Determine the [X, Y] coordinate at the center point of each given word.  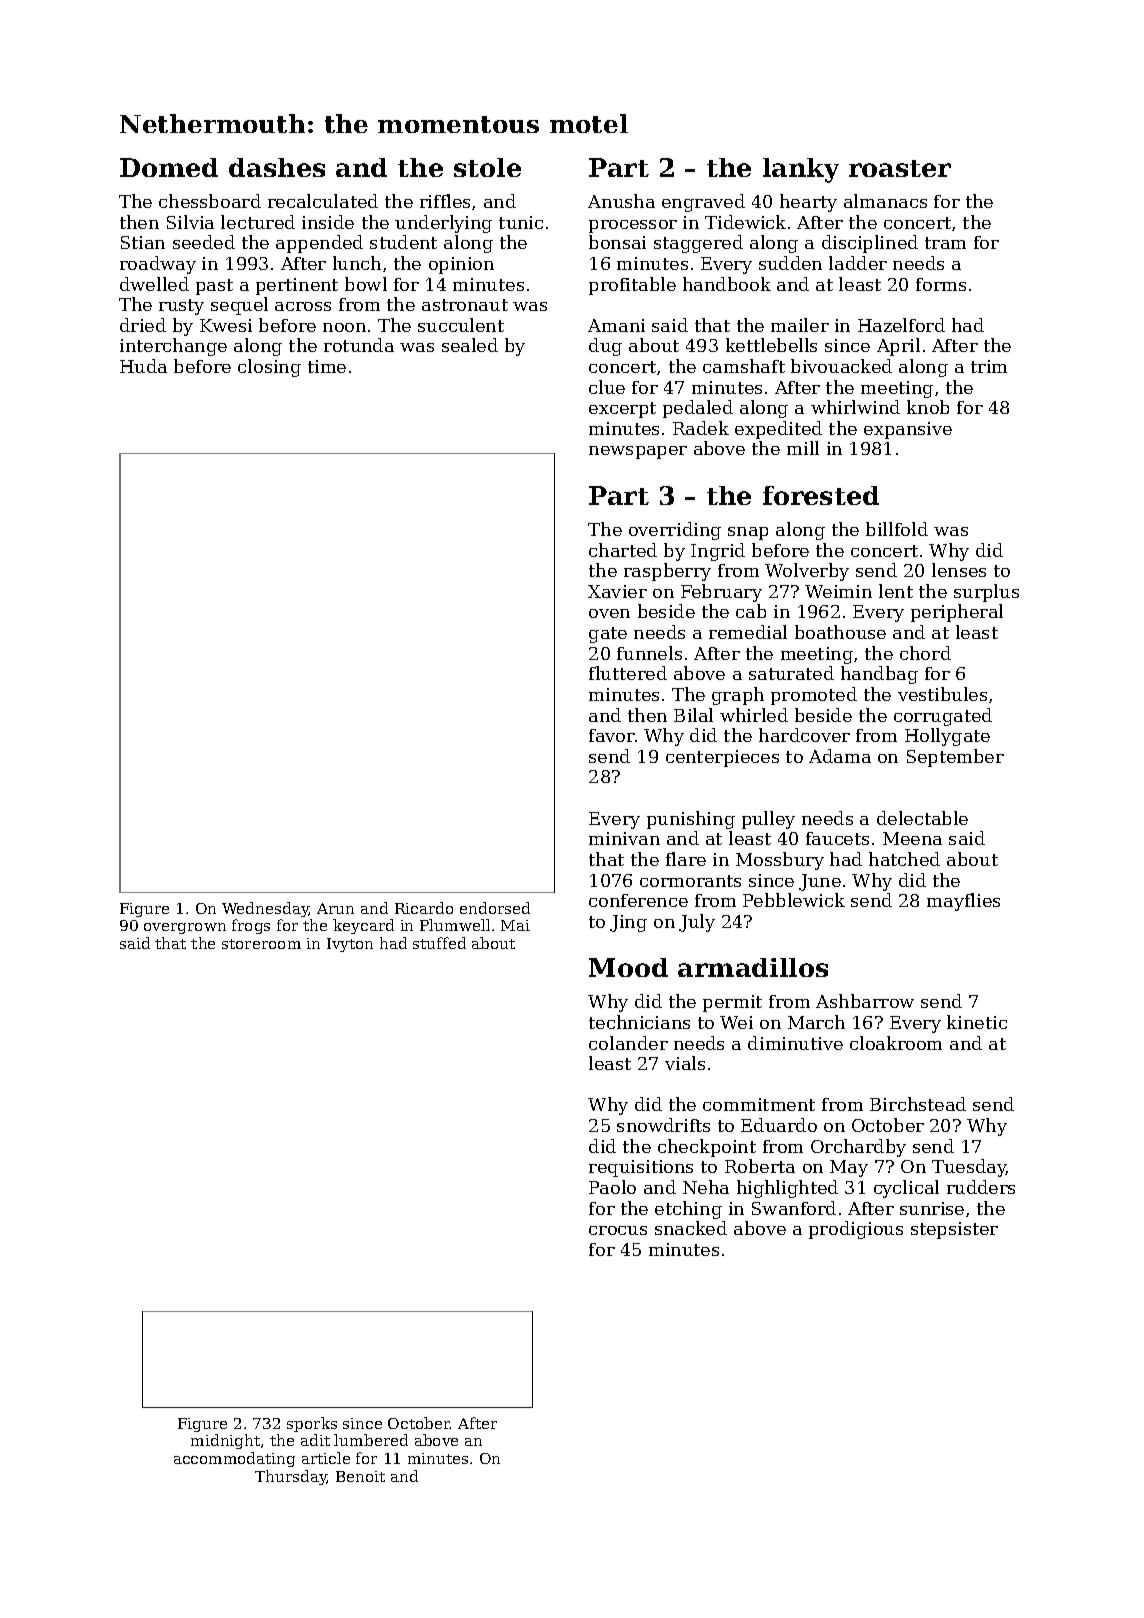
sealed [470, 345]
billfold [897, 529]
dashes [277, 167]
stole [487, 167]
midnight [225, 1441]
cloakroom [896, 1043]
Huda [143, 366]
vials [685, 1063]
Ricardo [424, 908]
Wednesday [265, 909]
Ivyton [350, 945]
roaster [900, 168]
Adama [840, 756]
